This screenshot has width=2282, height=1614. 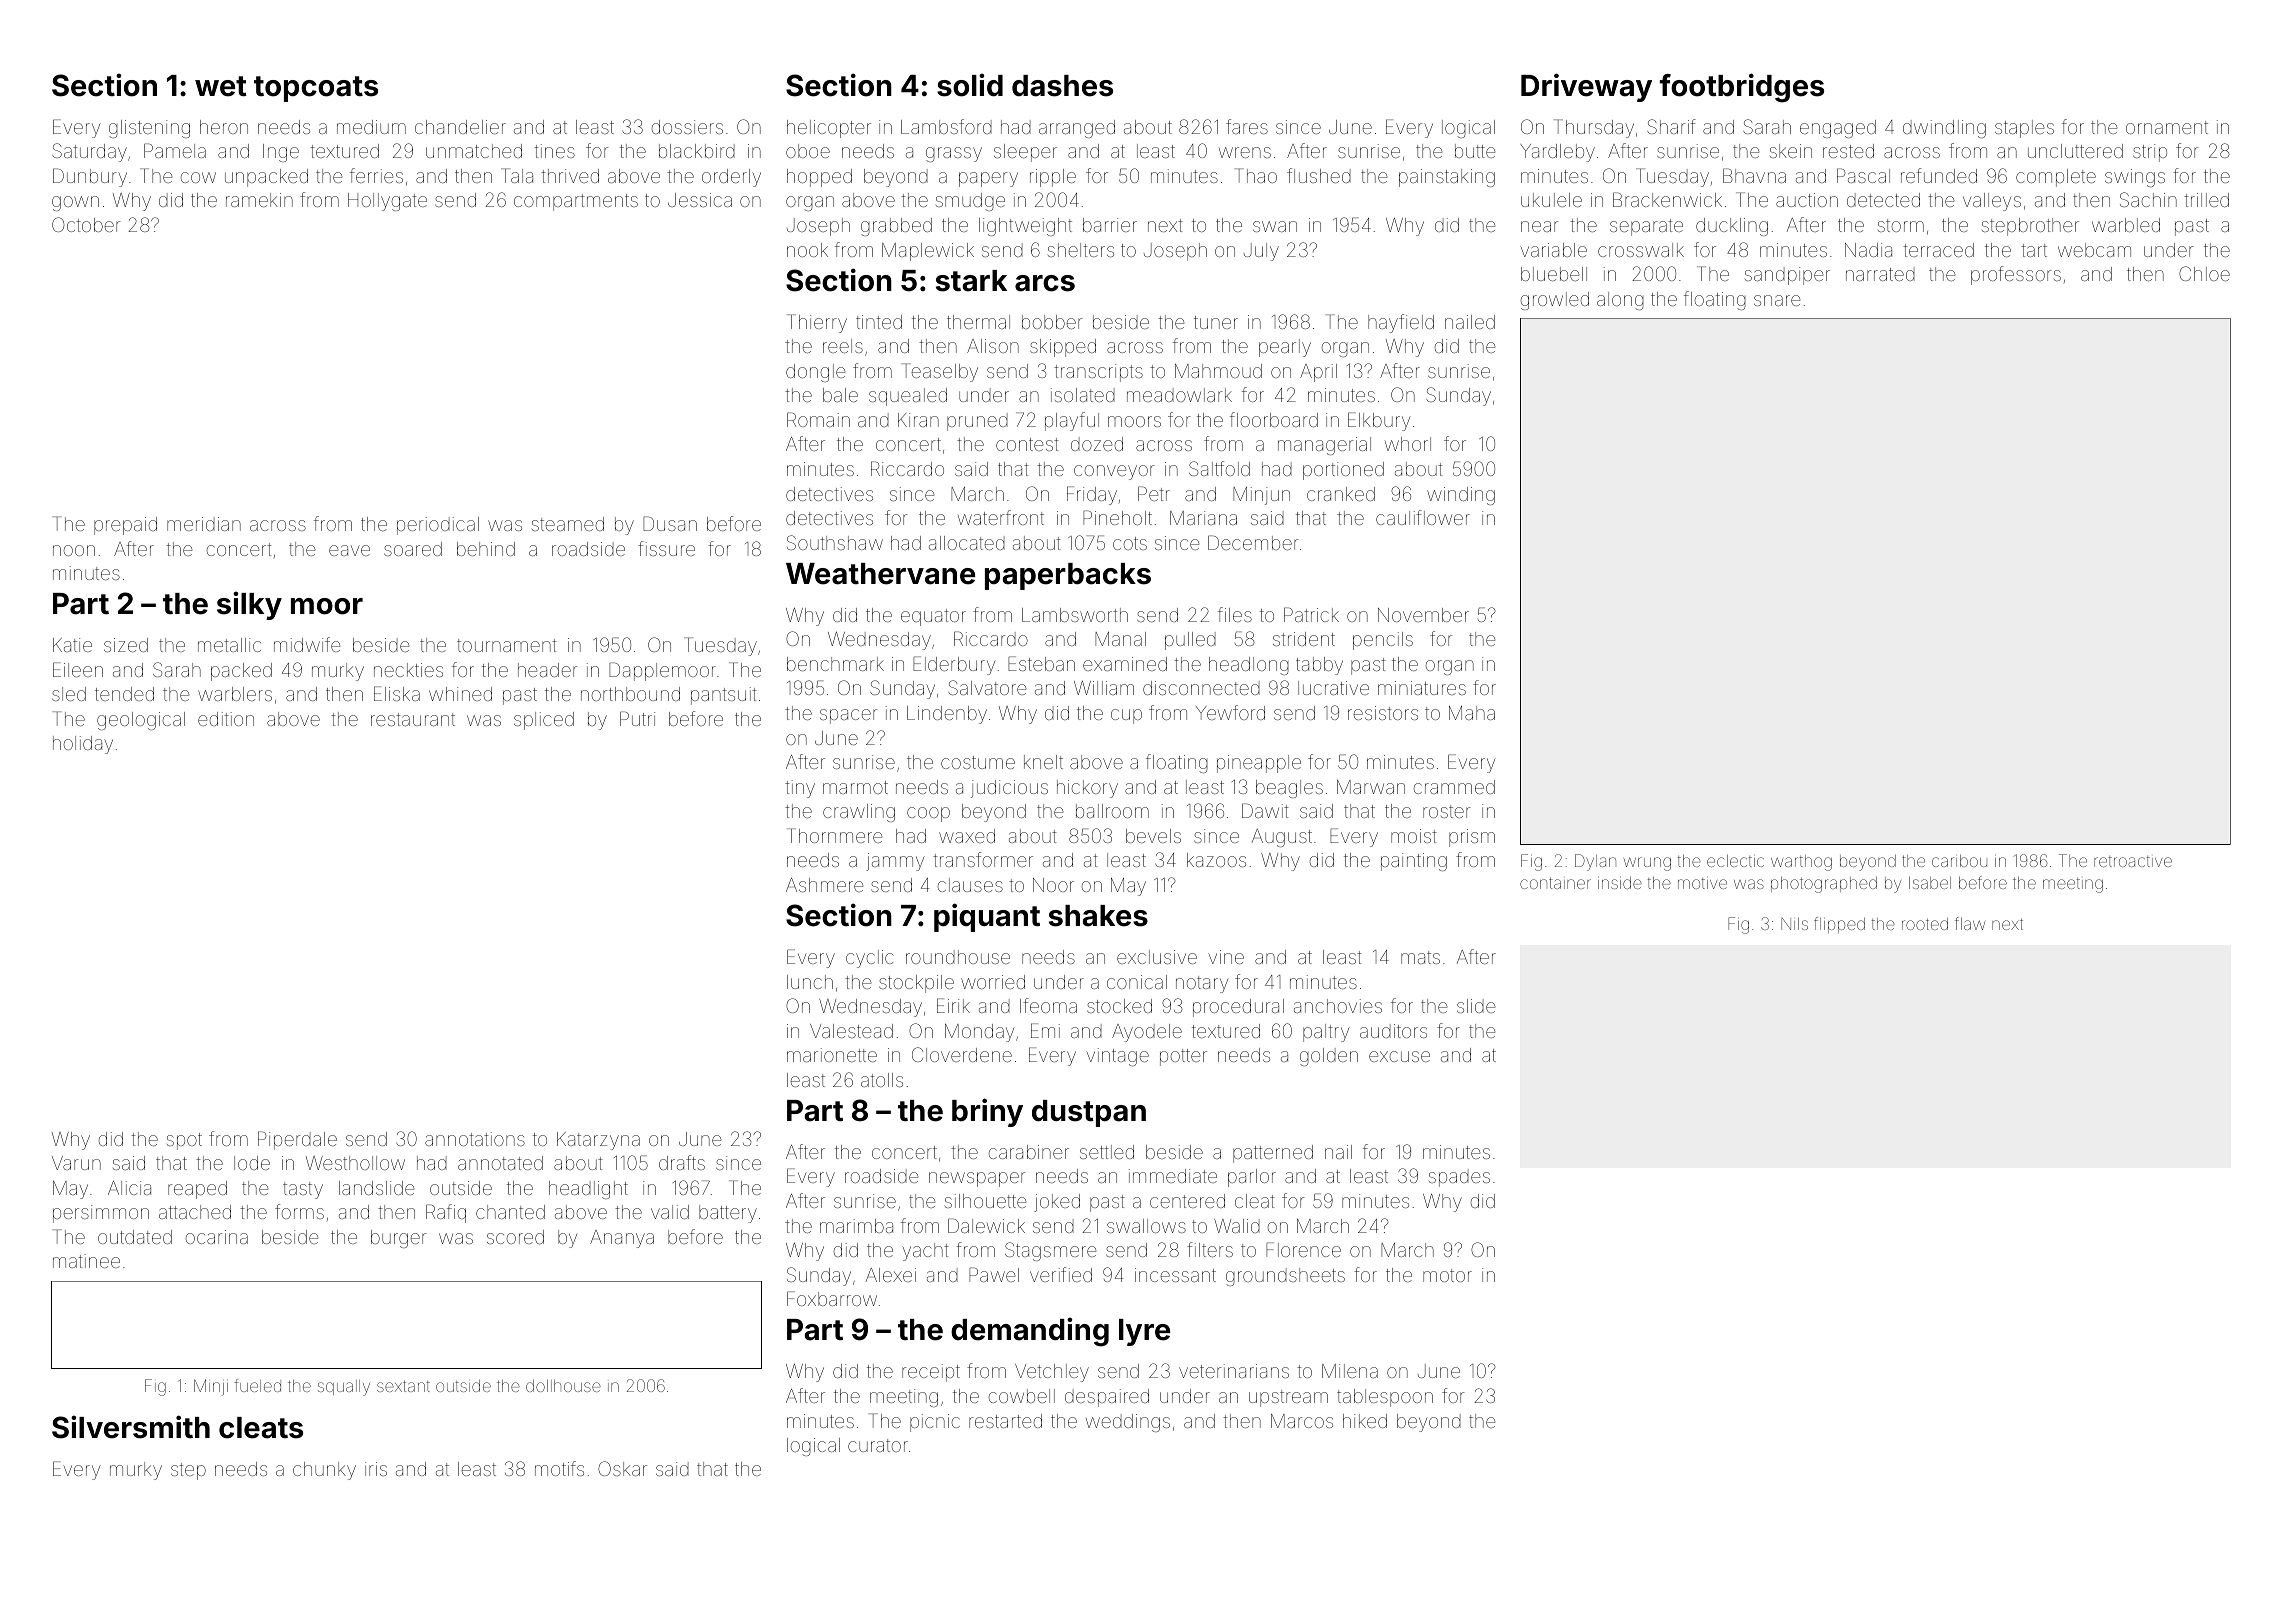 I want to click on winding, so click(x=1461, y=496).
